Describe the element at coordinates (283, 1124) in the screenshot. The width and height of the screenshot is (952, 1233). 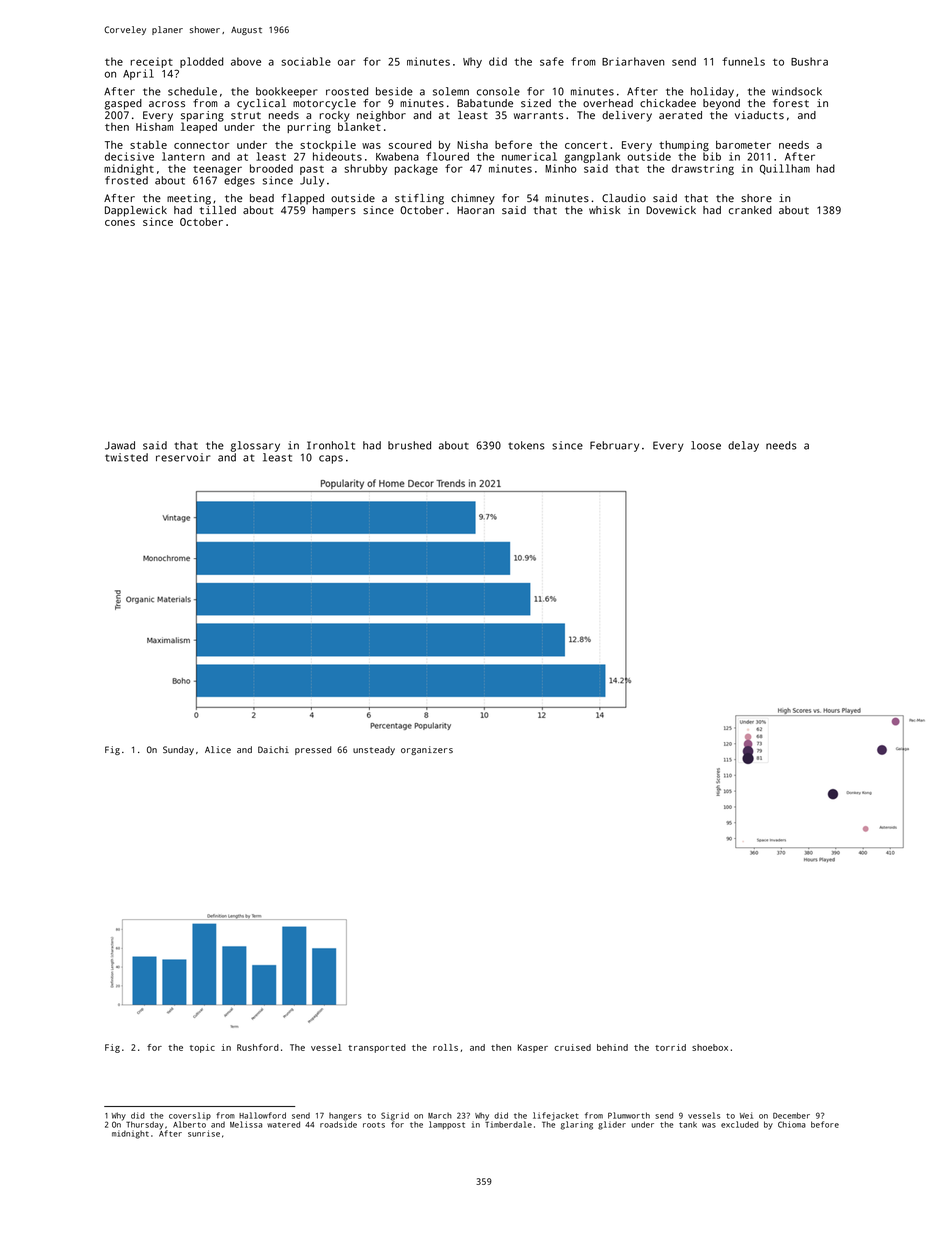
I see `watered` at that location.
